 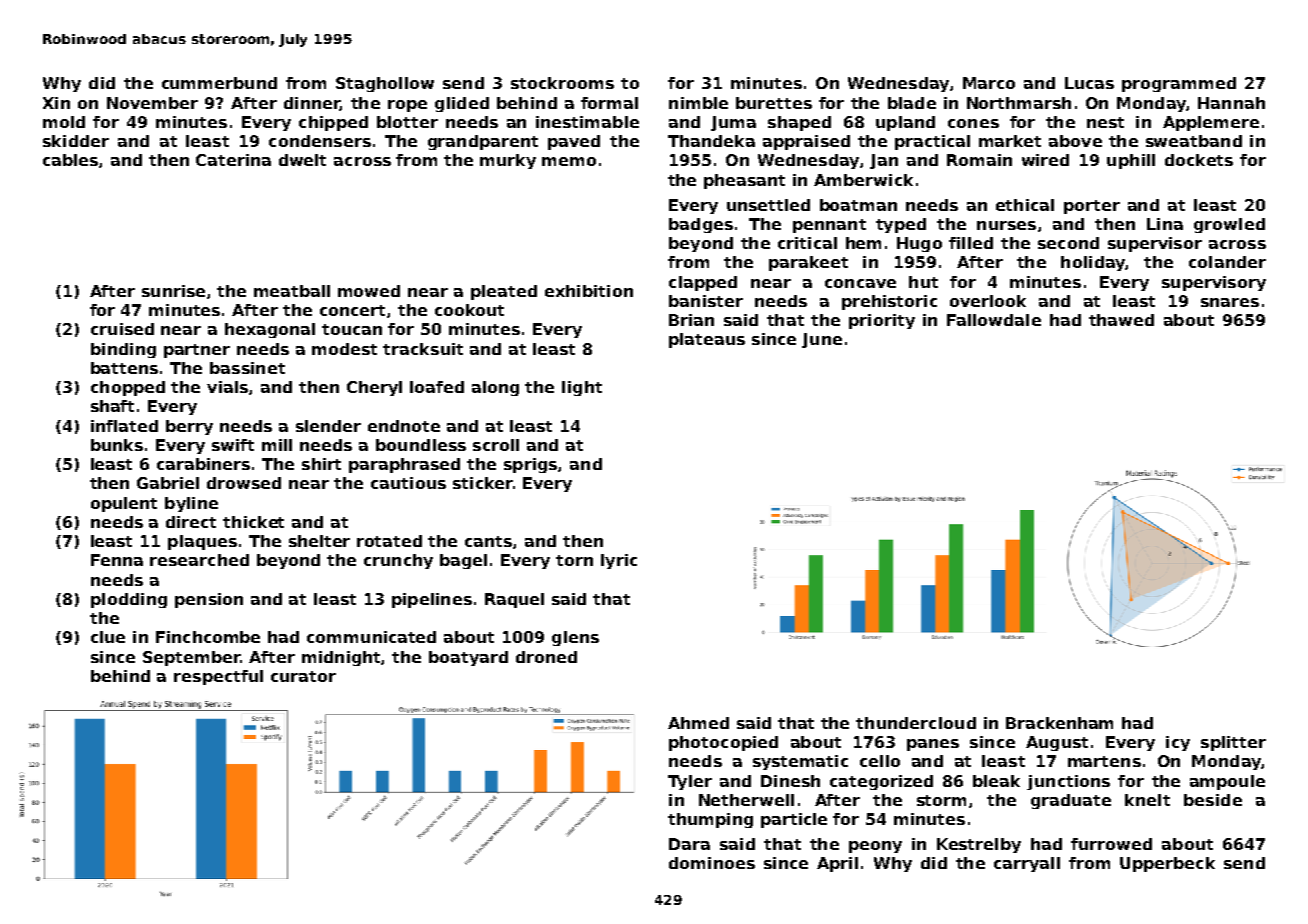 I want to click on snares, so click(x=1230, y=302).
